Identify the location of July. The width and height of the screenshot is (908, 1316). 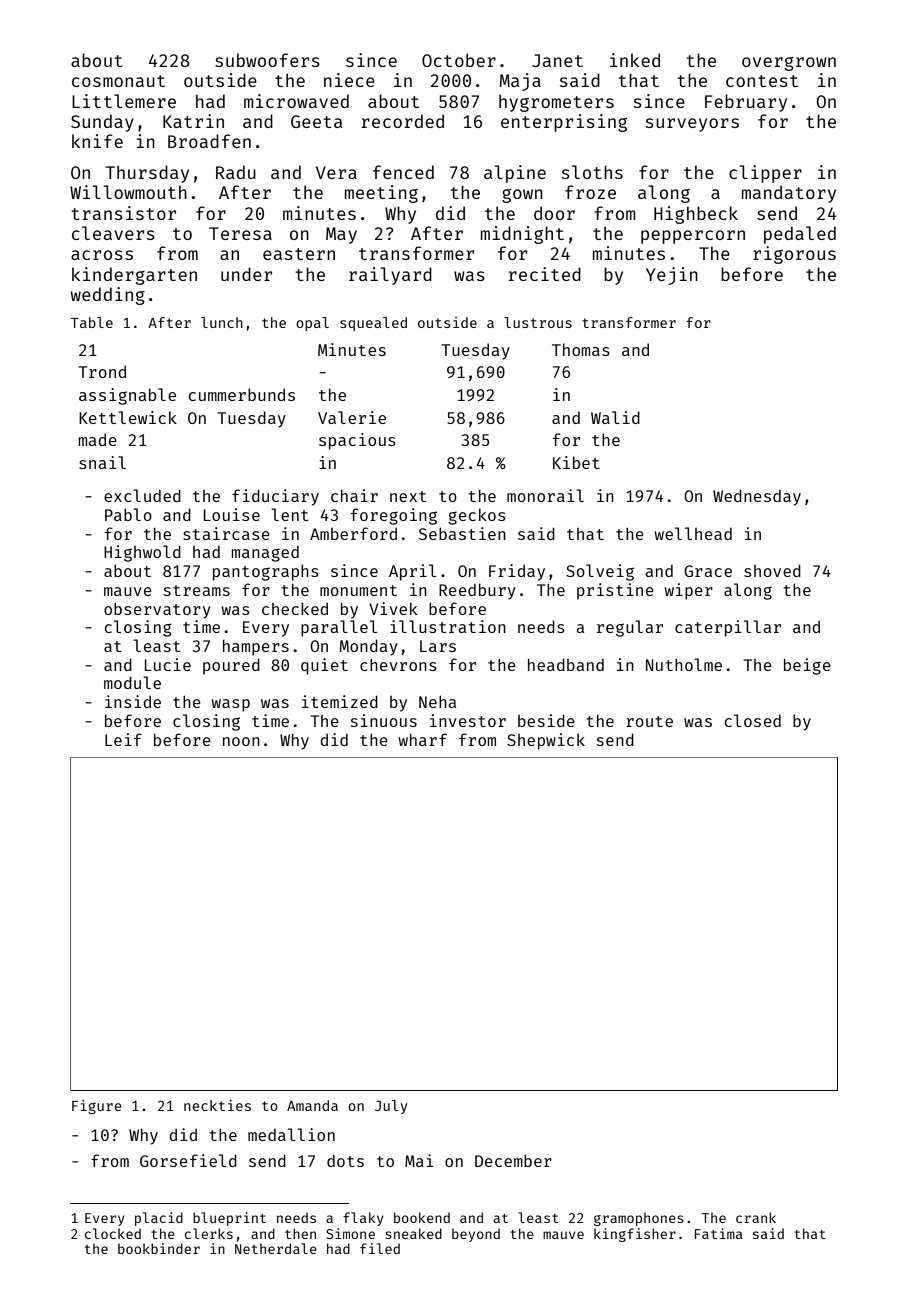
(391, 1107).
